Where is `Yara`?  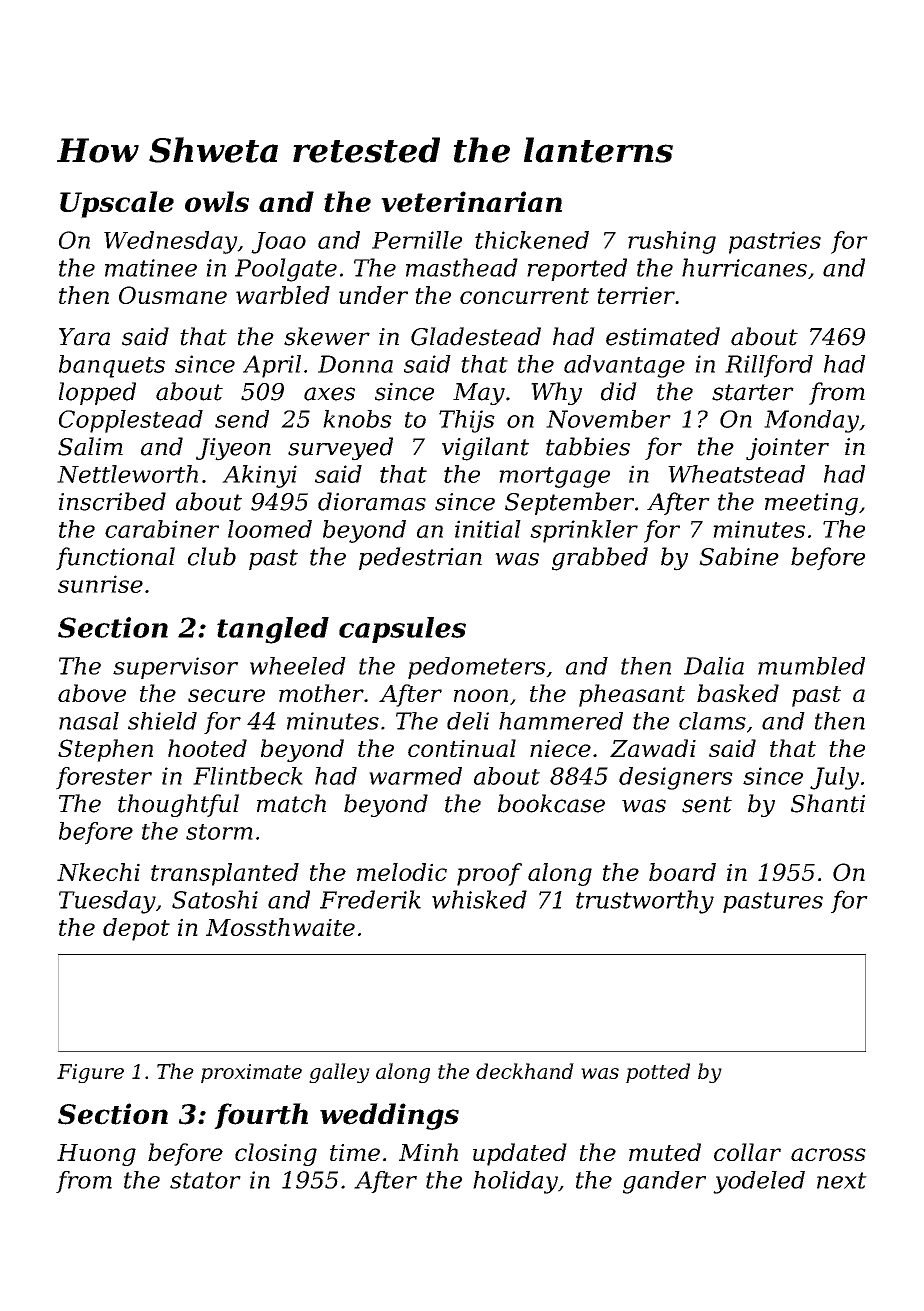
Yara is located at coordinates (84, 337).
